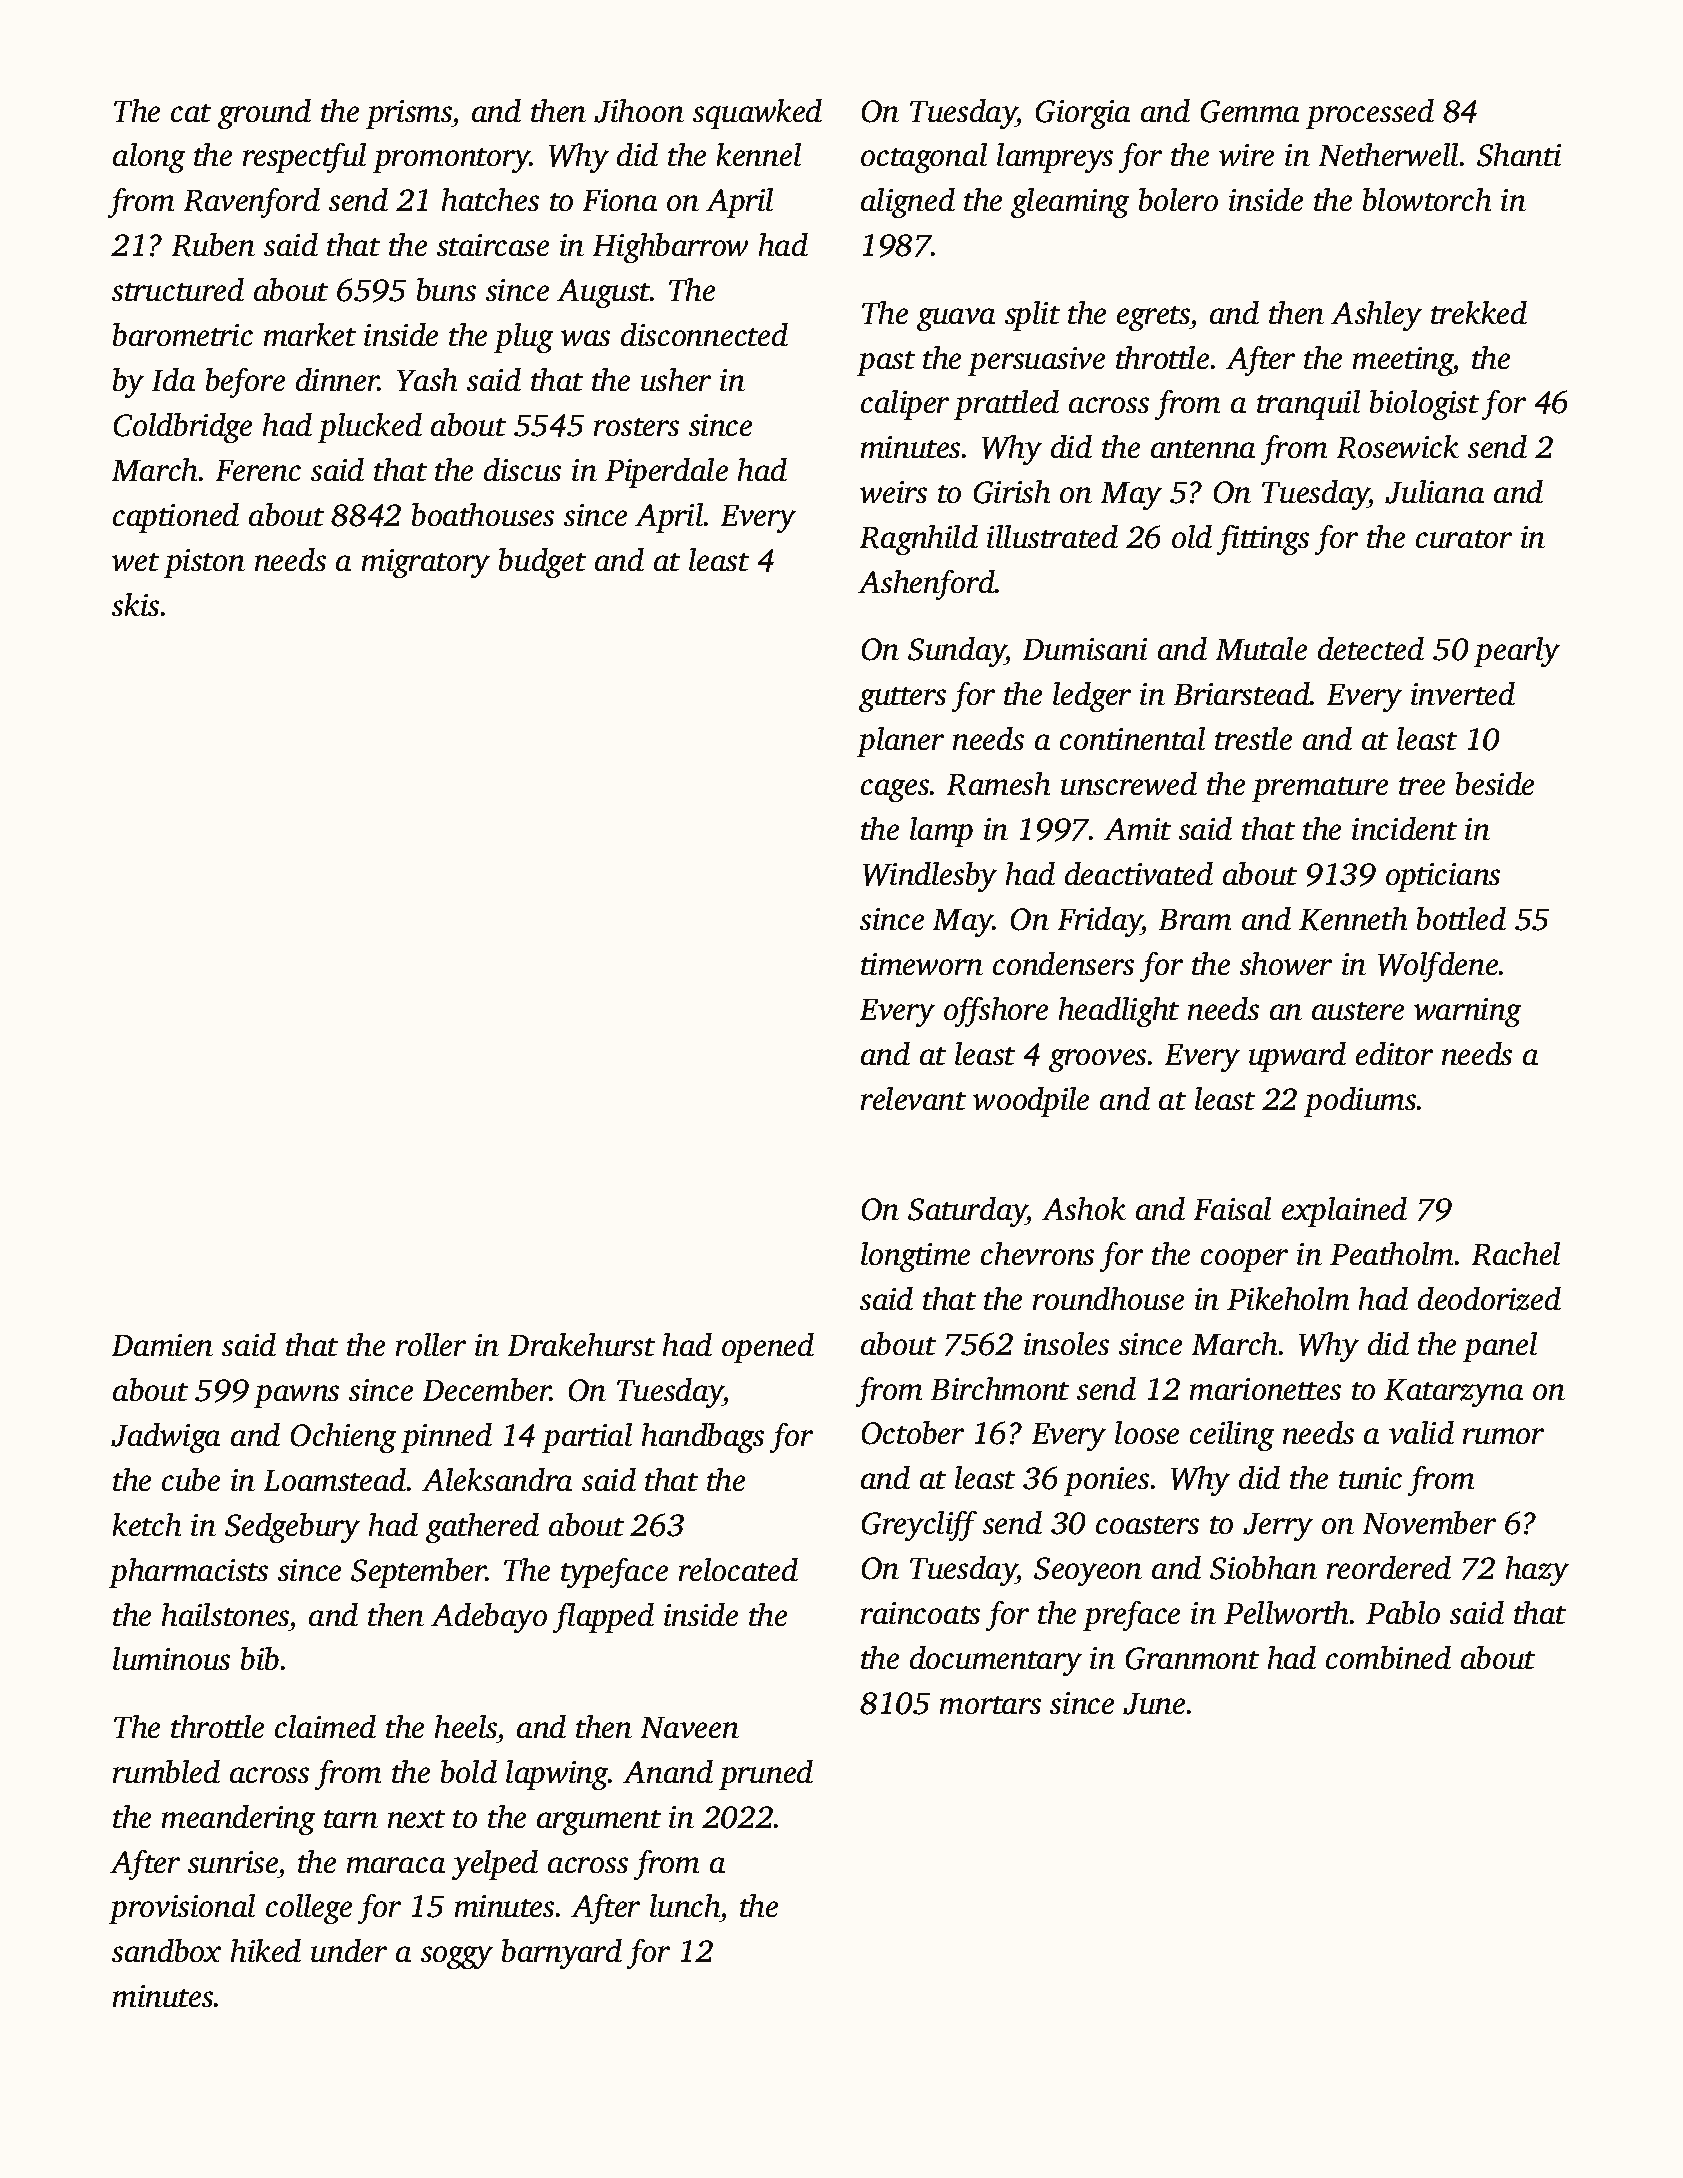 Image resolution: width=1683 pixels, height=2178 pixels. I want to click on barnyard, so click(562, 1954).
